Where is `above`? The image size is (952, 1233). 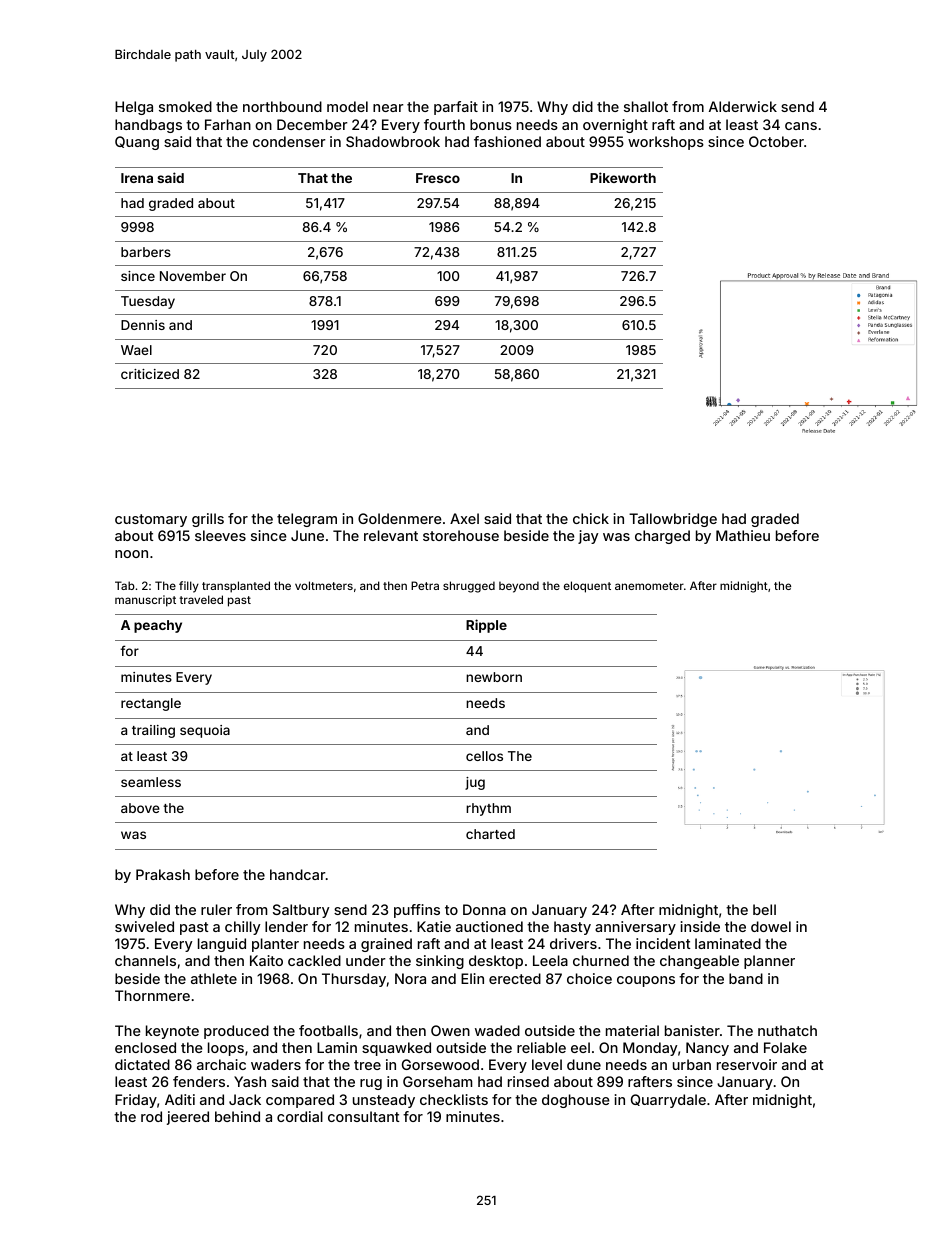 above is located at coordinates (140, 808).
